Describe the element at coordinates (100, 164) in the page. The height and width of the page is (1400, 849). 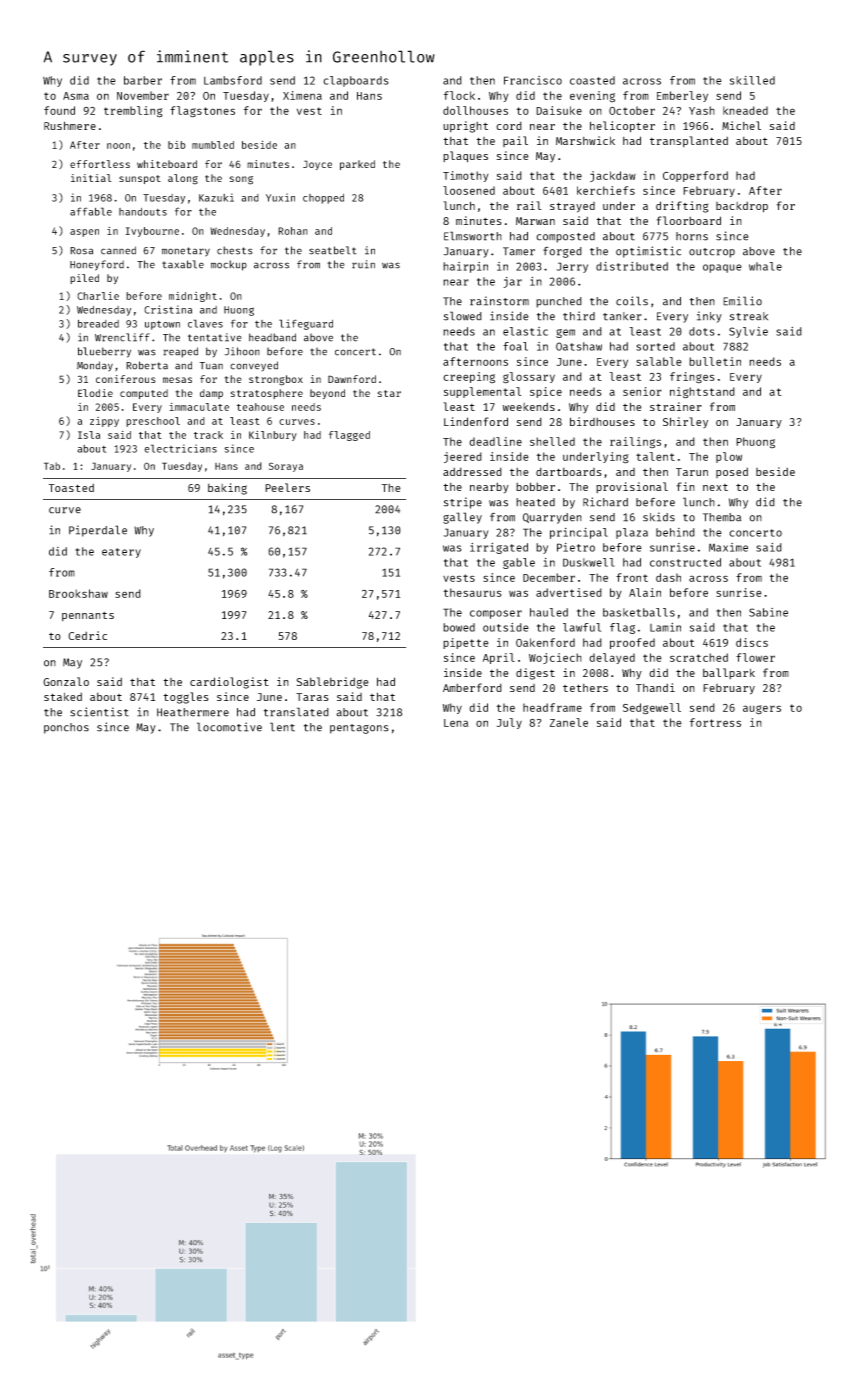
I see `effortless` at that location.
